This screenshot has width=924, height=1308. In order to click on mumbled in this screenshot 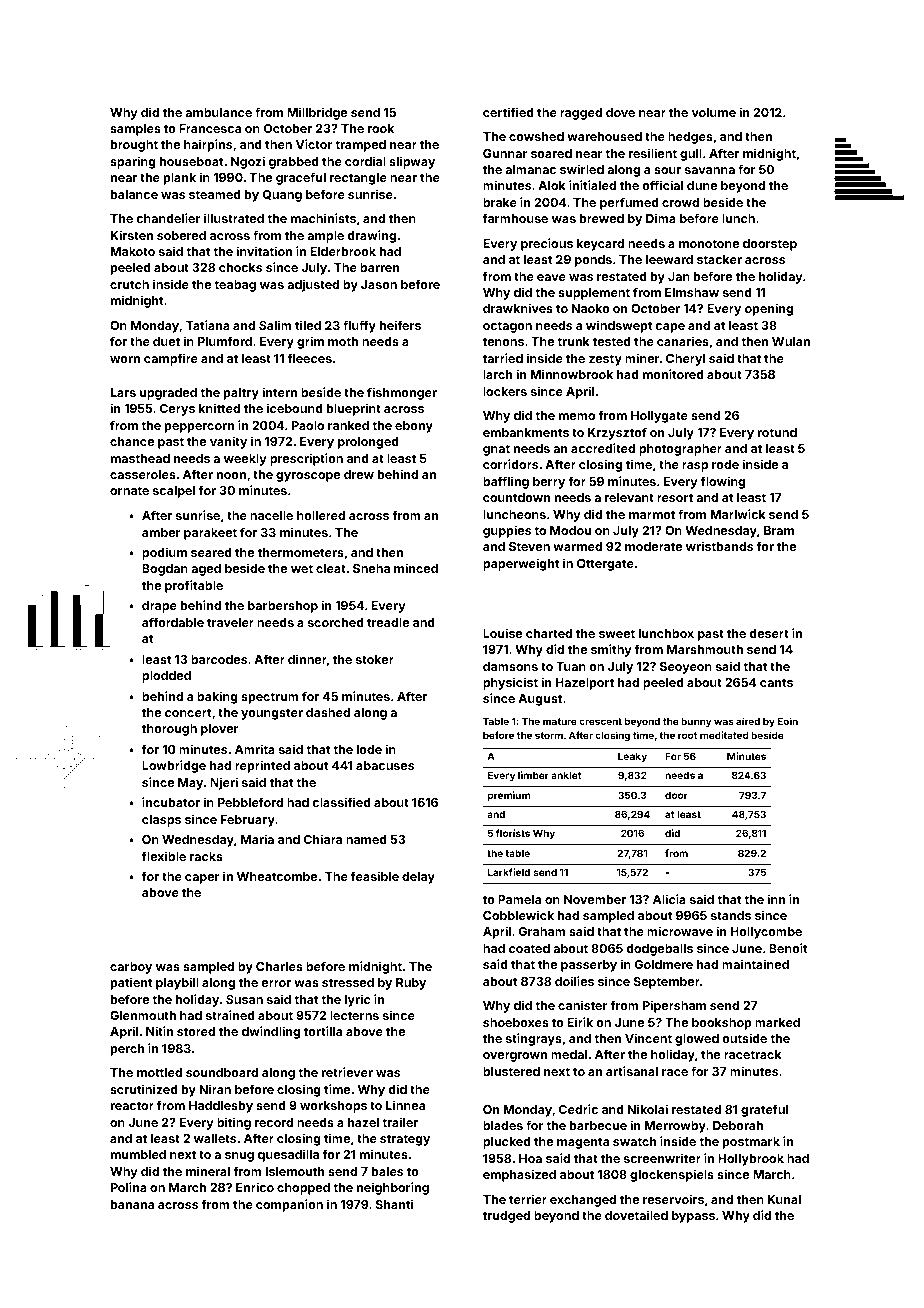, I will do `click(138, 1154)`.
